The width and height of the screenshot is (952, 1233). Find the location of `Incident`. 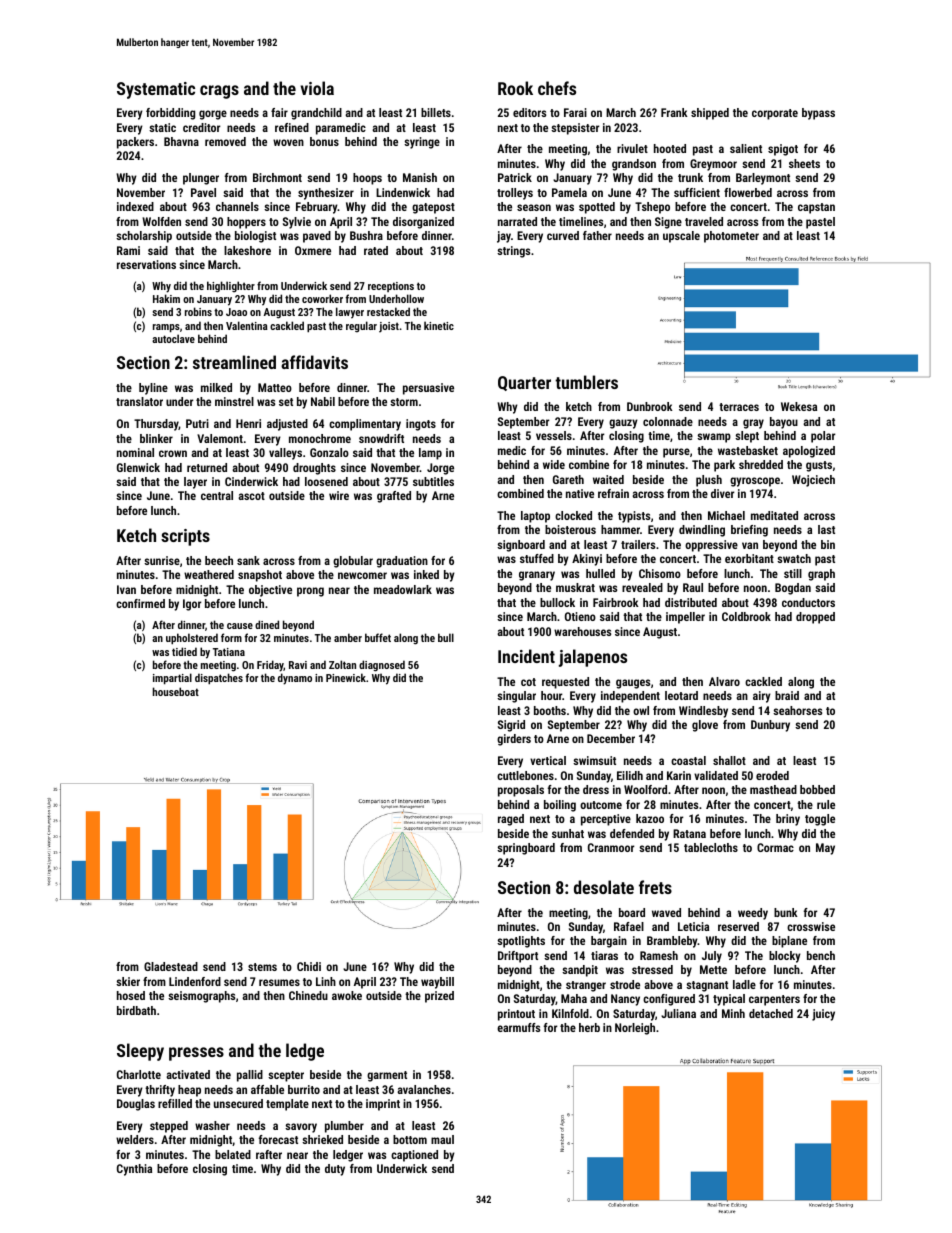

Incident is located at coordinates (526, 656).
